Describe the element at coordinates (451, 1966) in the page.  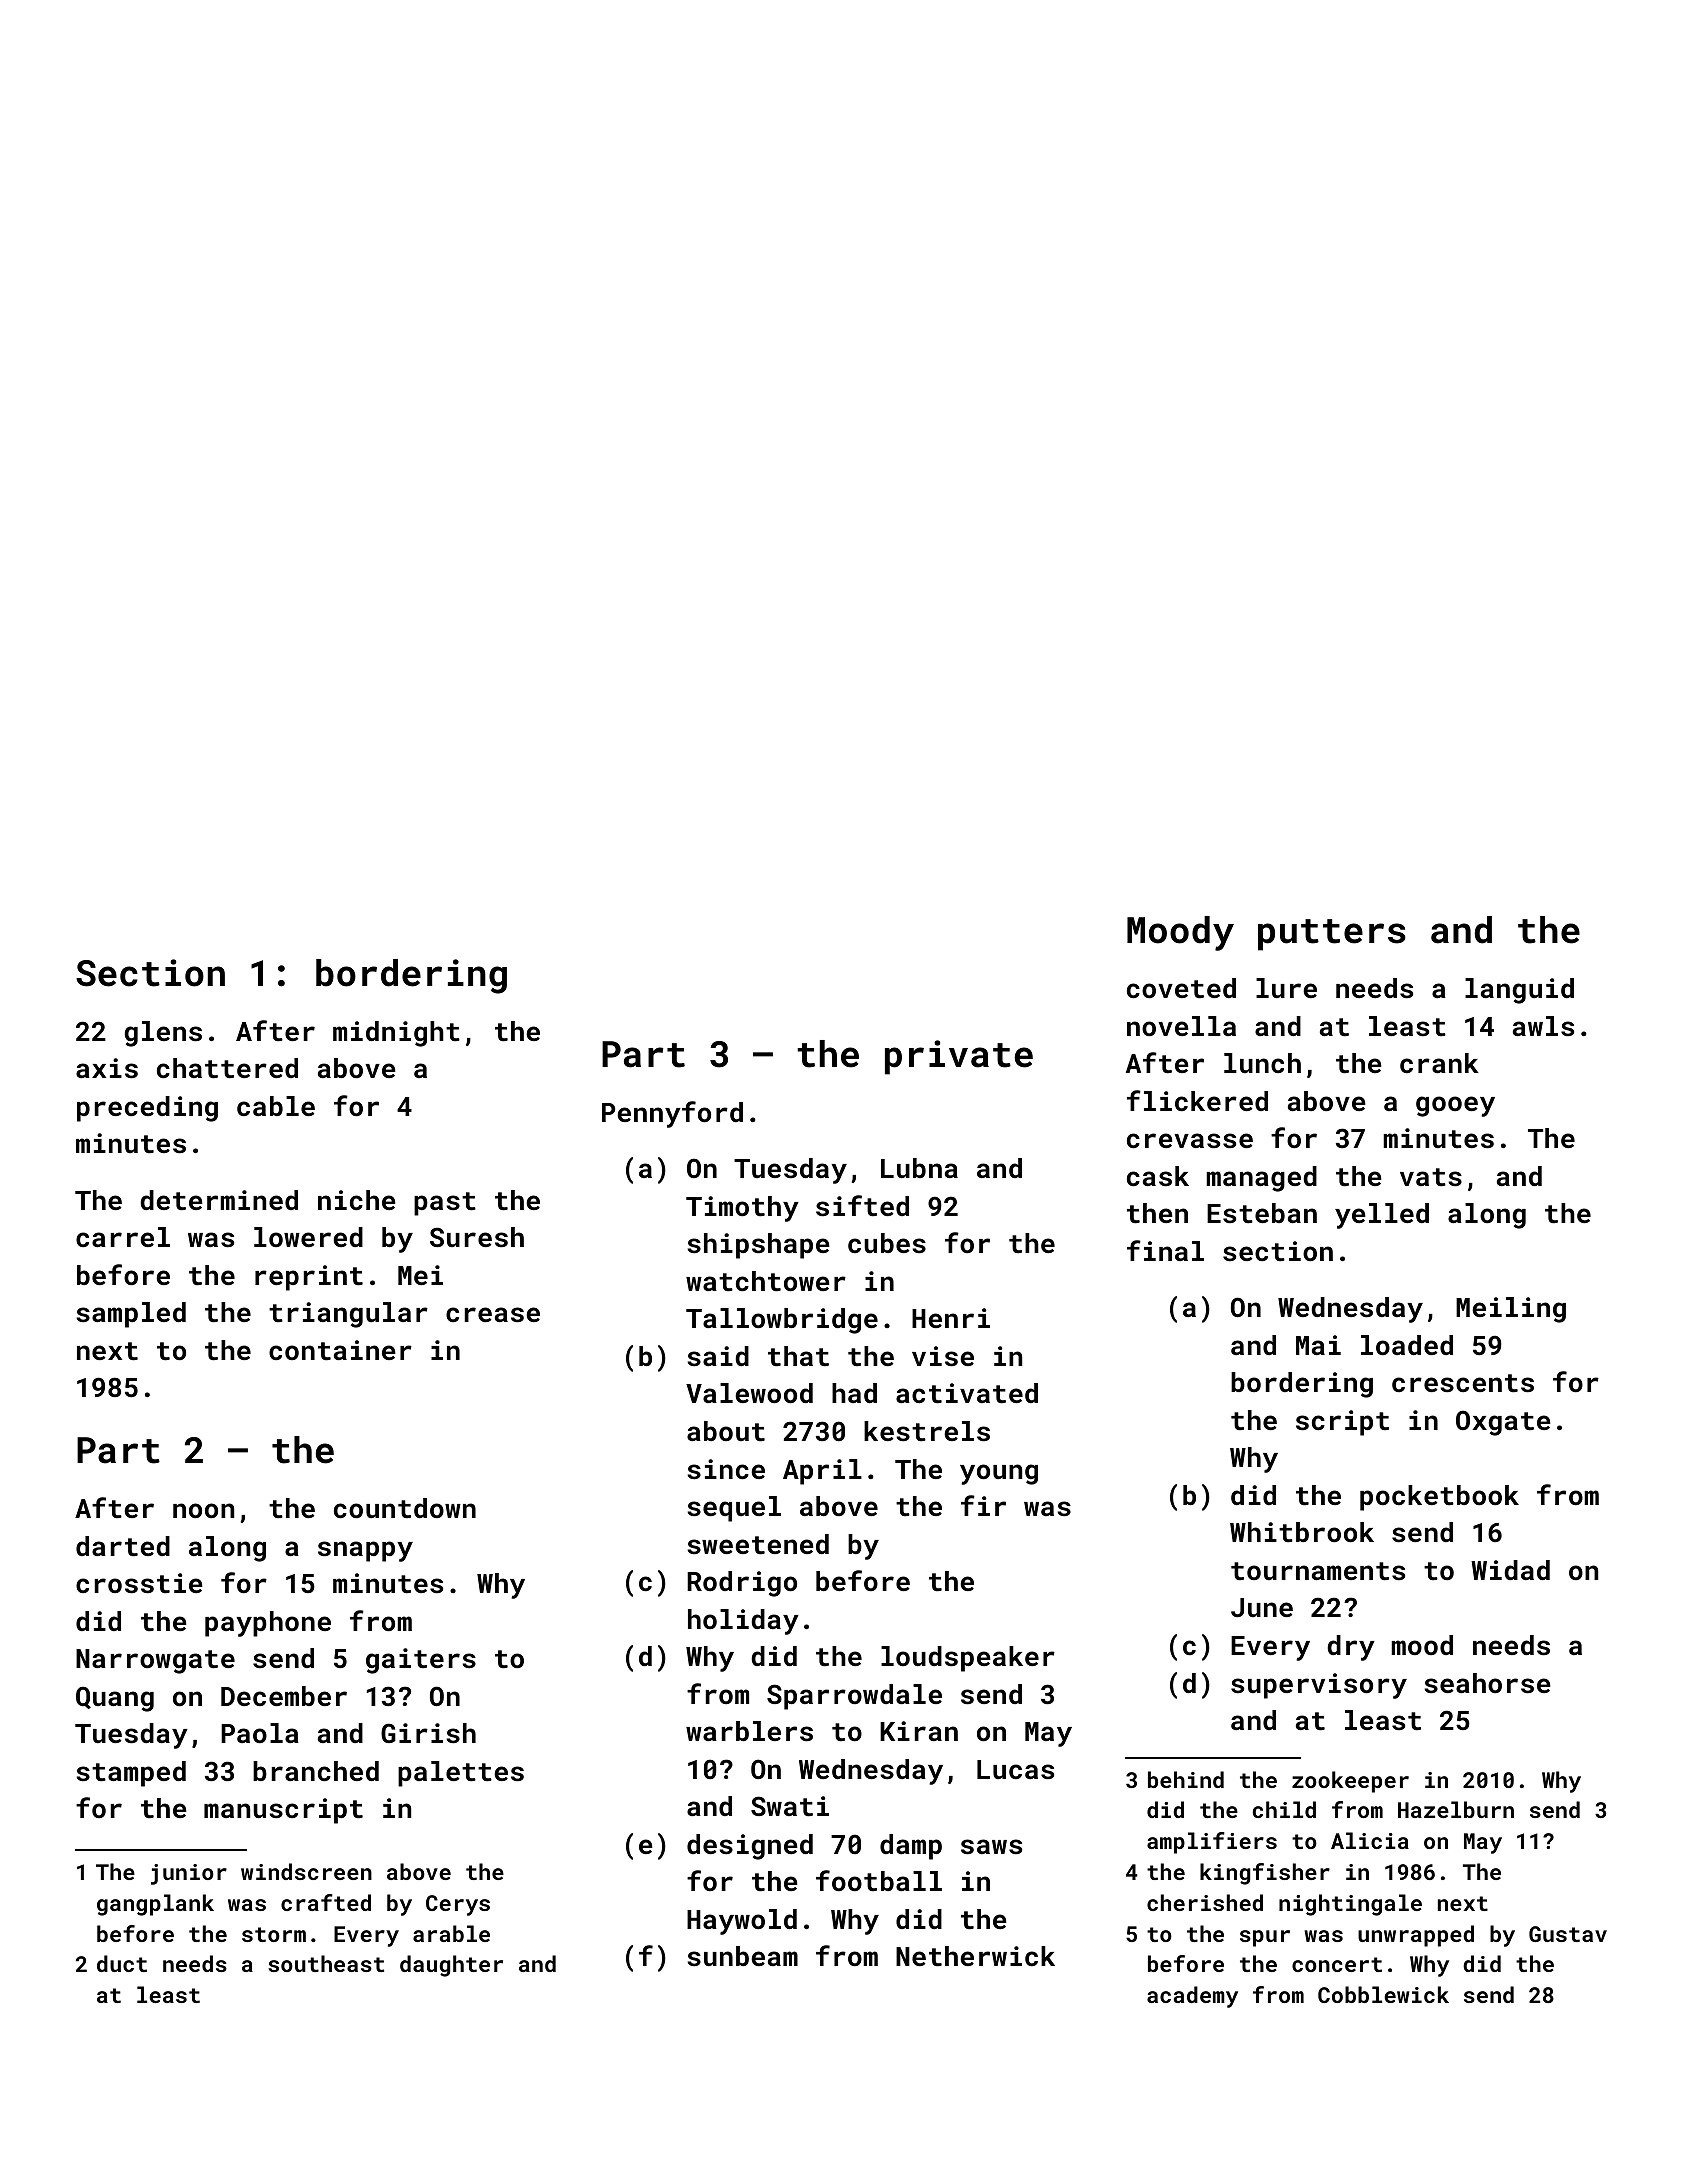
I see `daughter` at that location.
